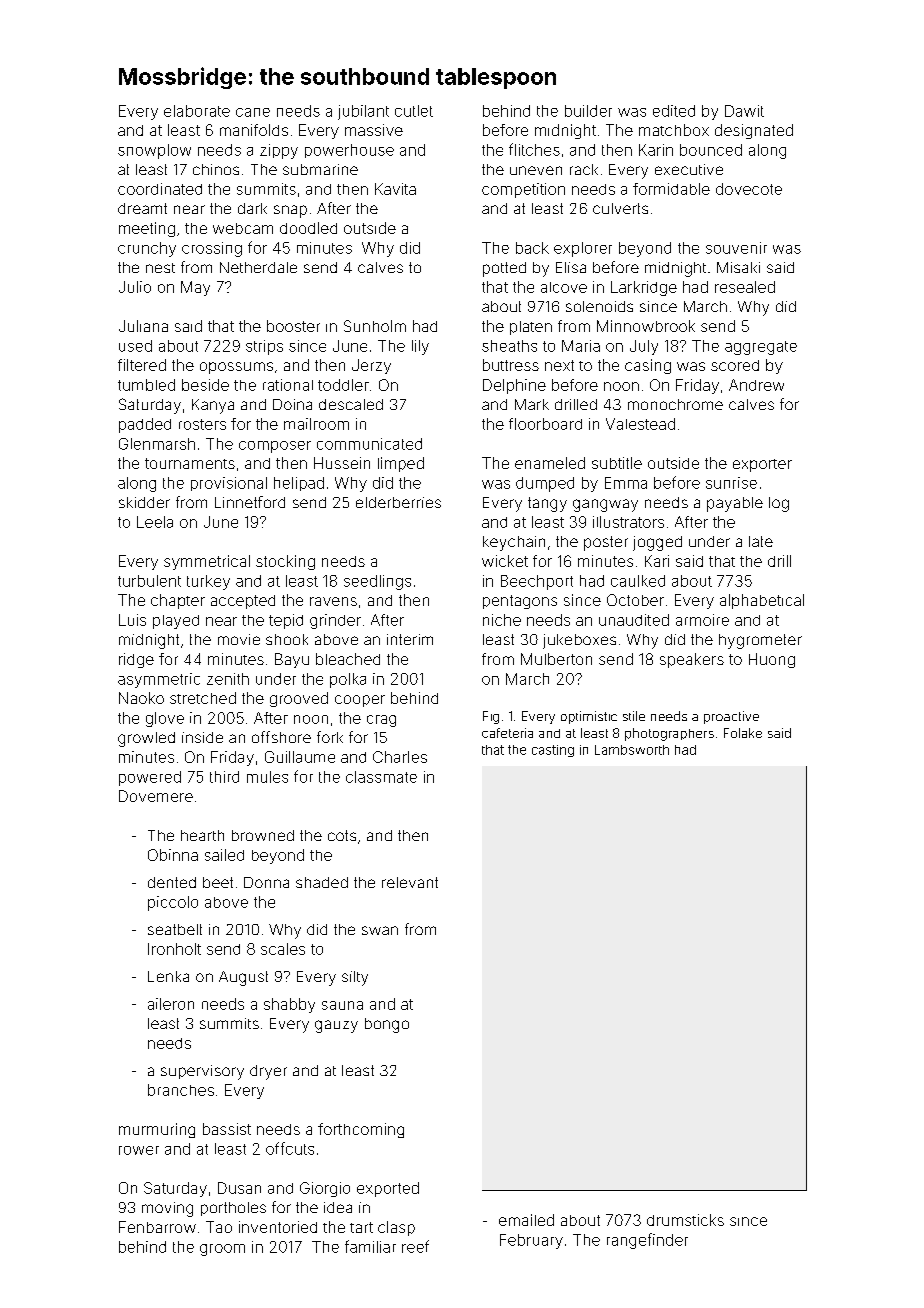 The height and width of the page is (1308, 924). Describe the element at coordinates (197, 111) in the page. I see `elaborate` at that location.
